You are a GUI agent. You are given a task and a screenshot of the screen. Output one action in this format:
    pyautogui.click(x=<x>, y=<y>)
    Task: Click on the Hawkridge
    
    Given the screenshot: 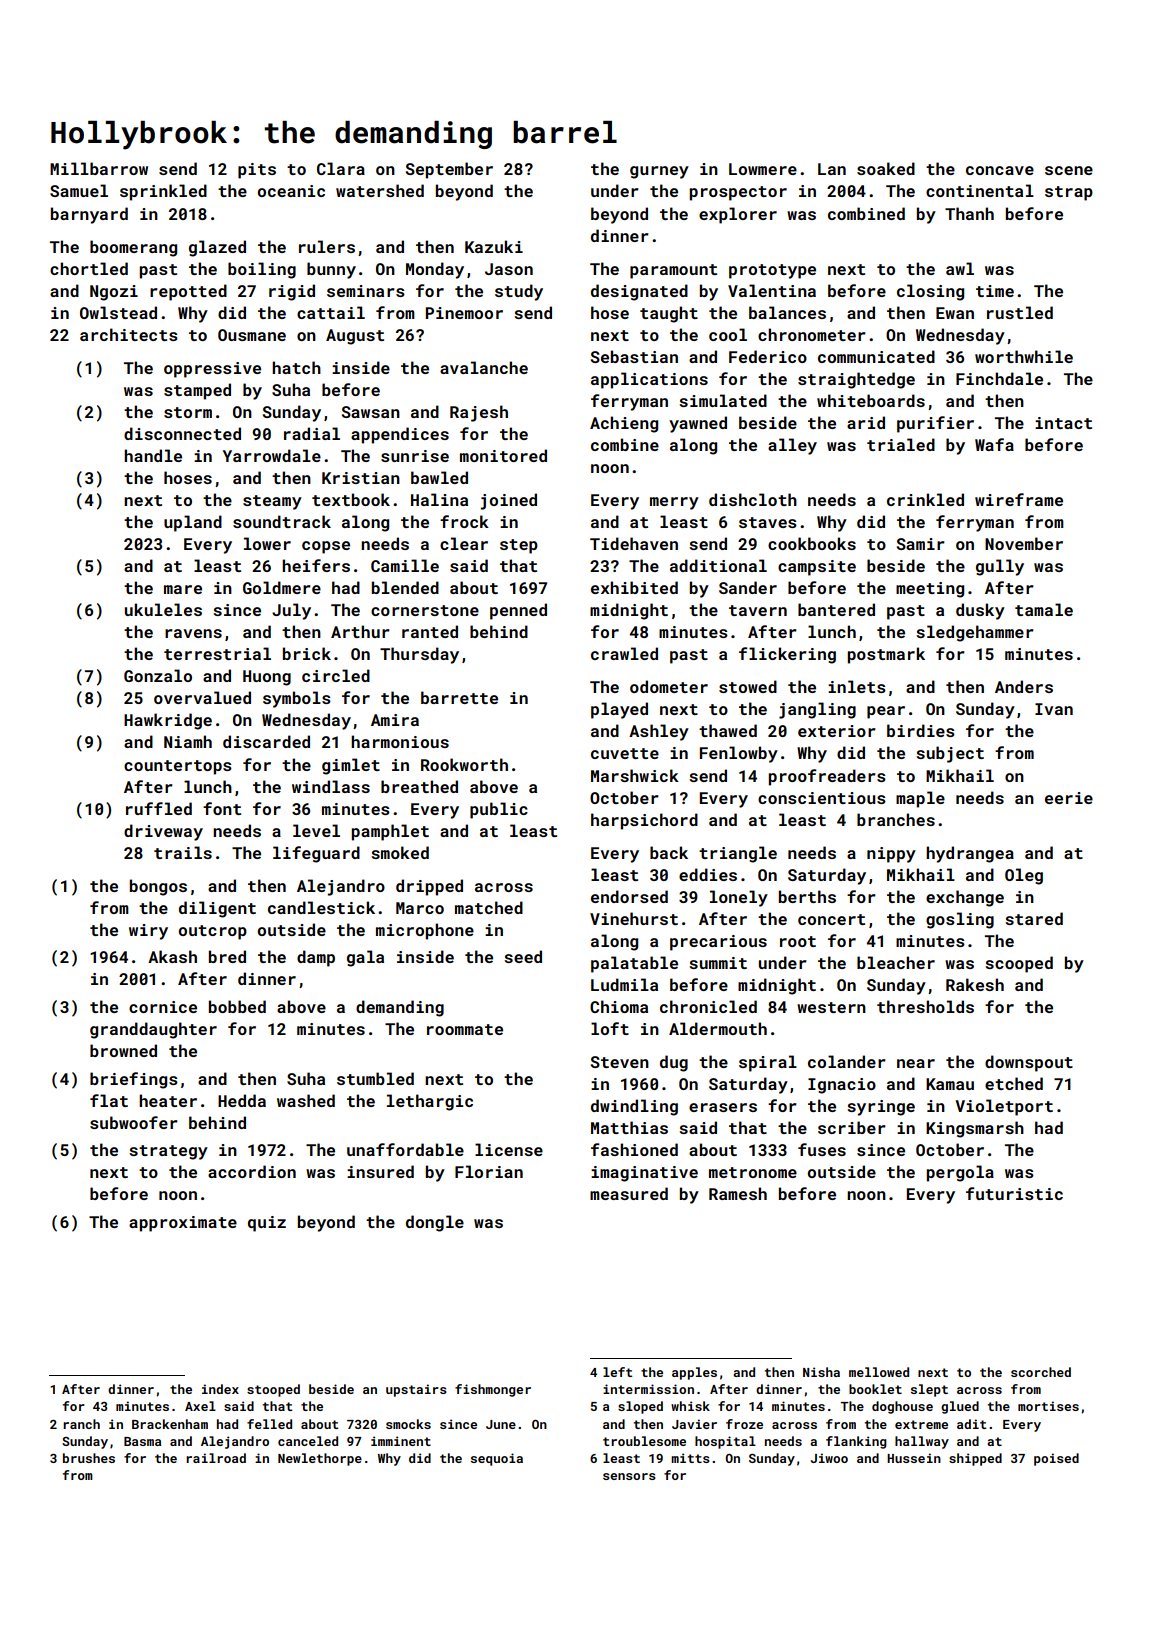 What is the action you would take?
    pyautogui.click(x=168, y=721)
